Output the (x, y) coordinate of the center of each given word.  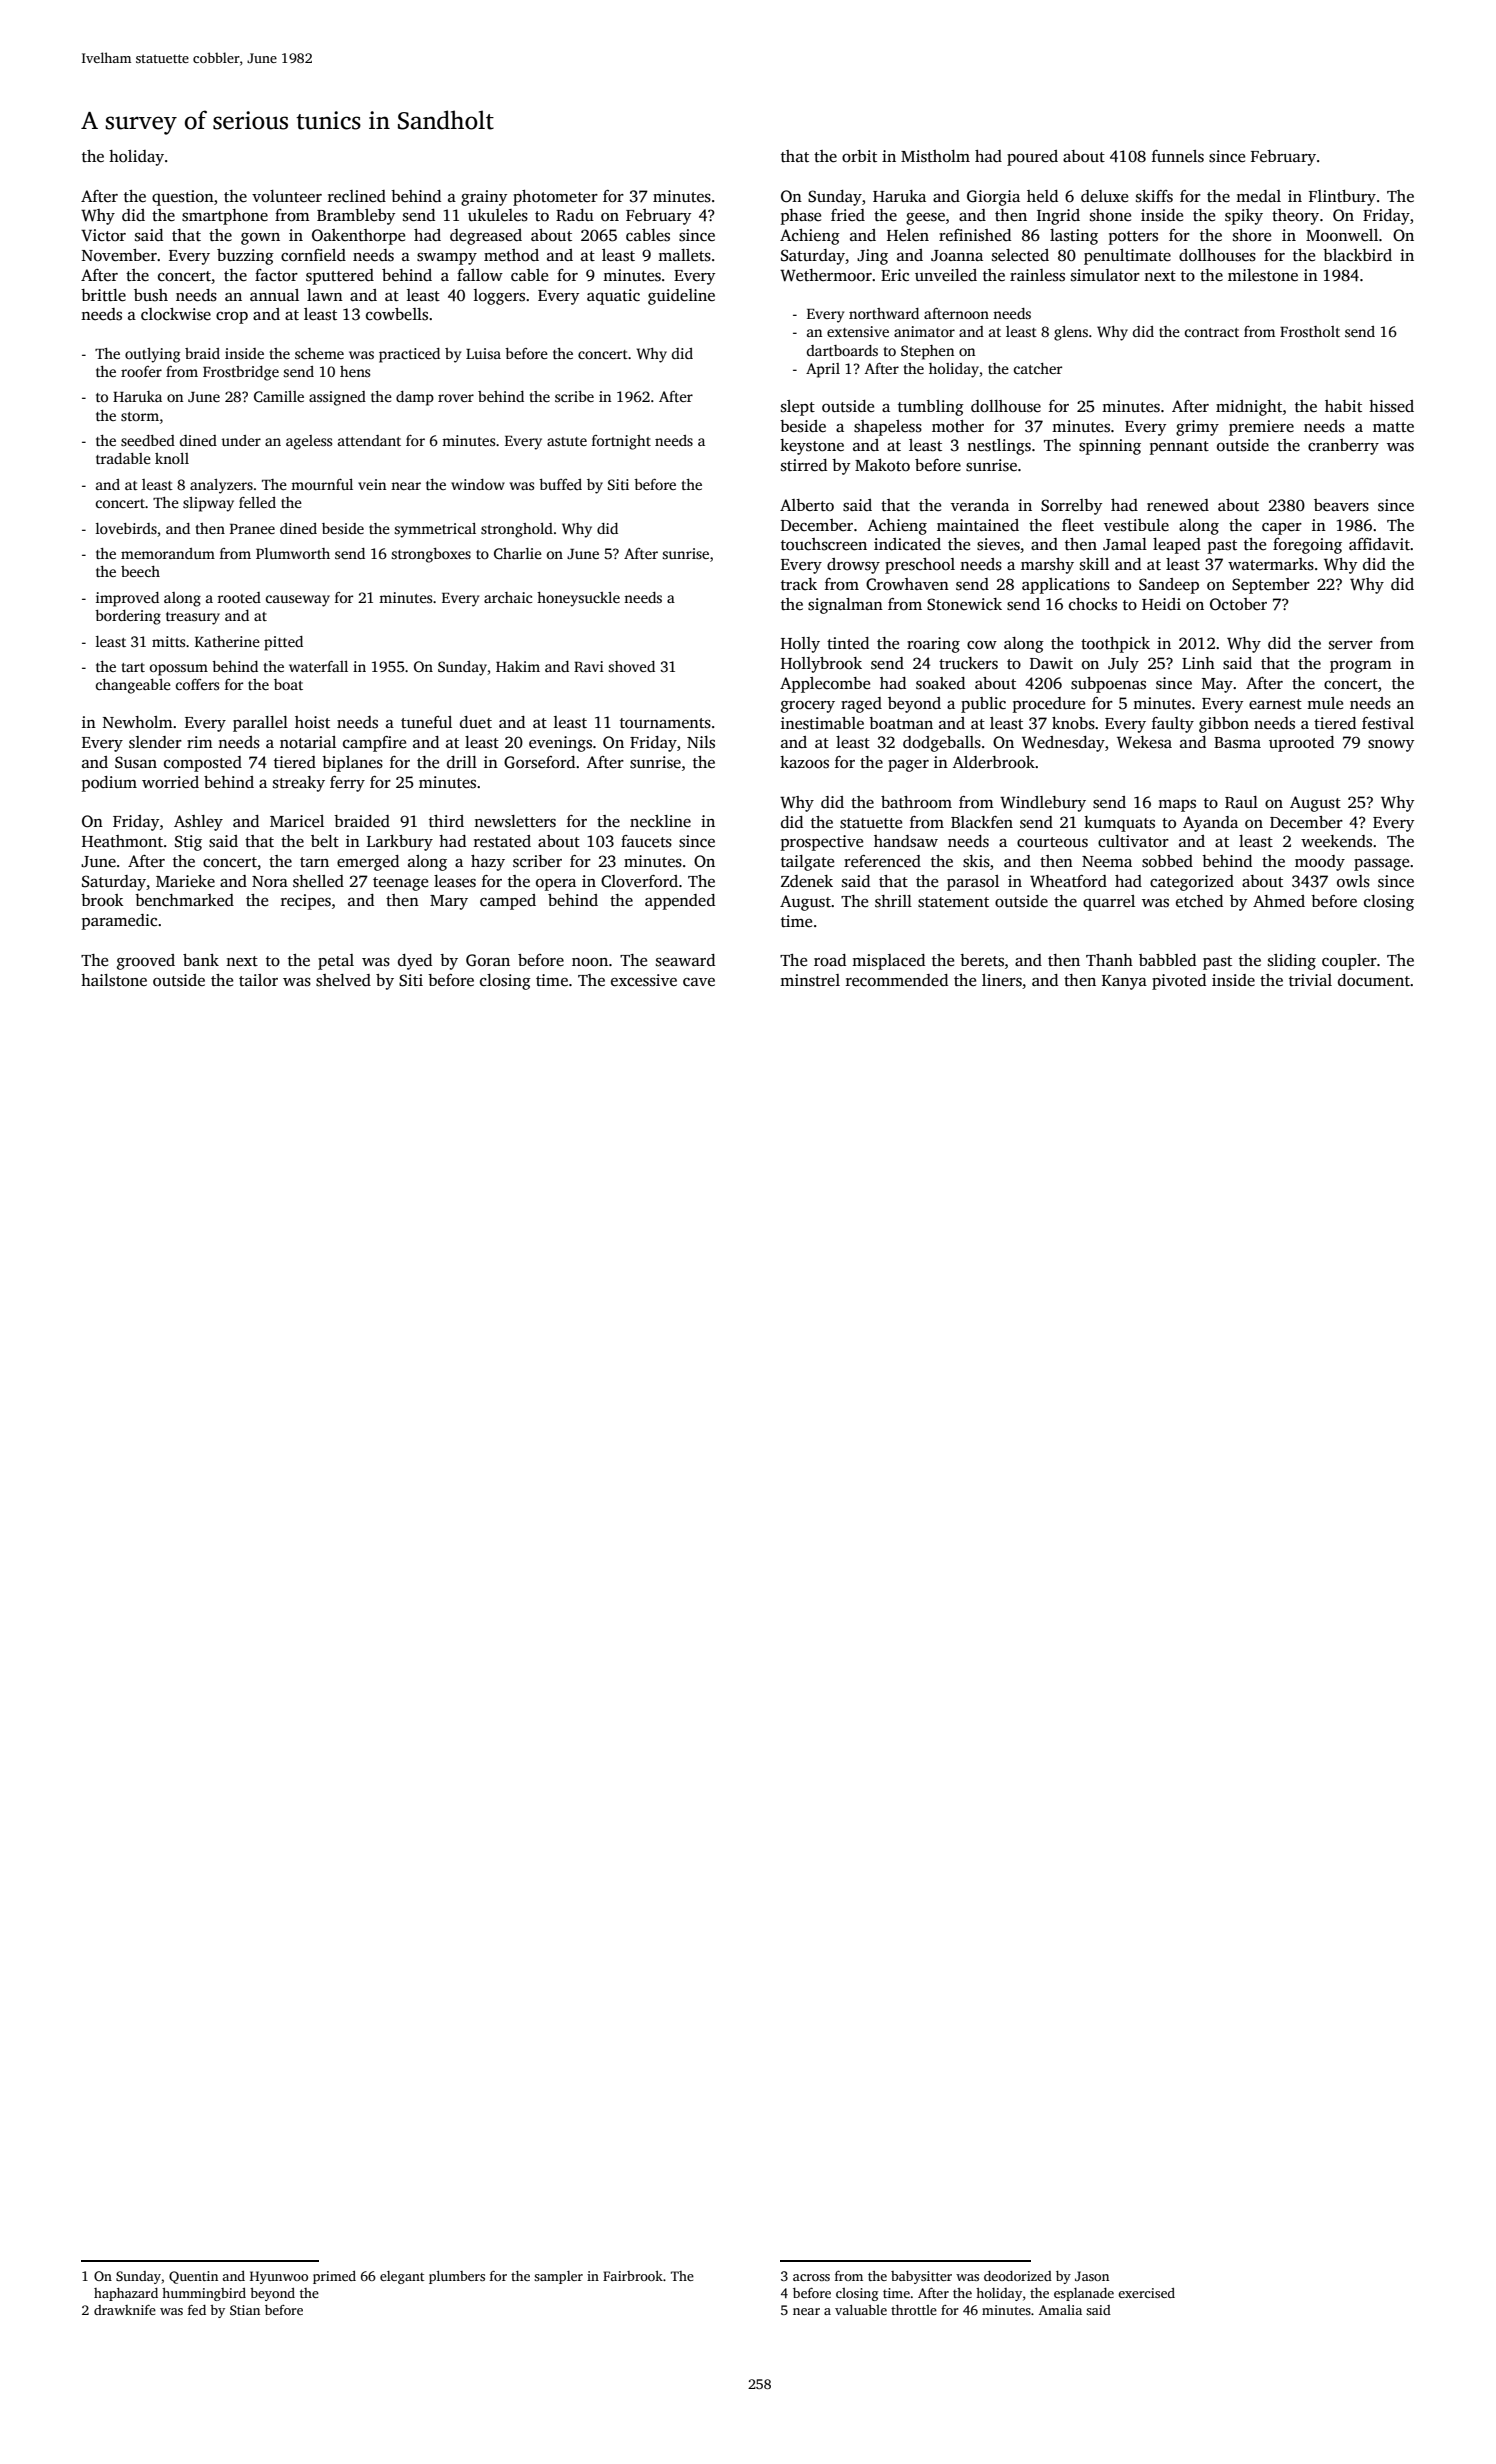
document (1374, 980)
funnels (1178, 156)
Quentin (193, 2277)
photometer (555, 198)
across (811, 2277)
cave (699, 982)
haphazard (126, 2294)
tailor (258, 980)
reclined (357, 196)
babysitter (921, 2277)
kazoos (804, 762)
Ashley (198, 823)
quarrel (1109, 903)
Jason (1092, 2276)
